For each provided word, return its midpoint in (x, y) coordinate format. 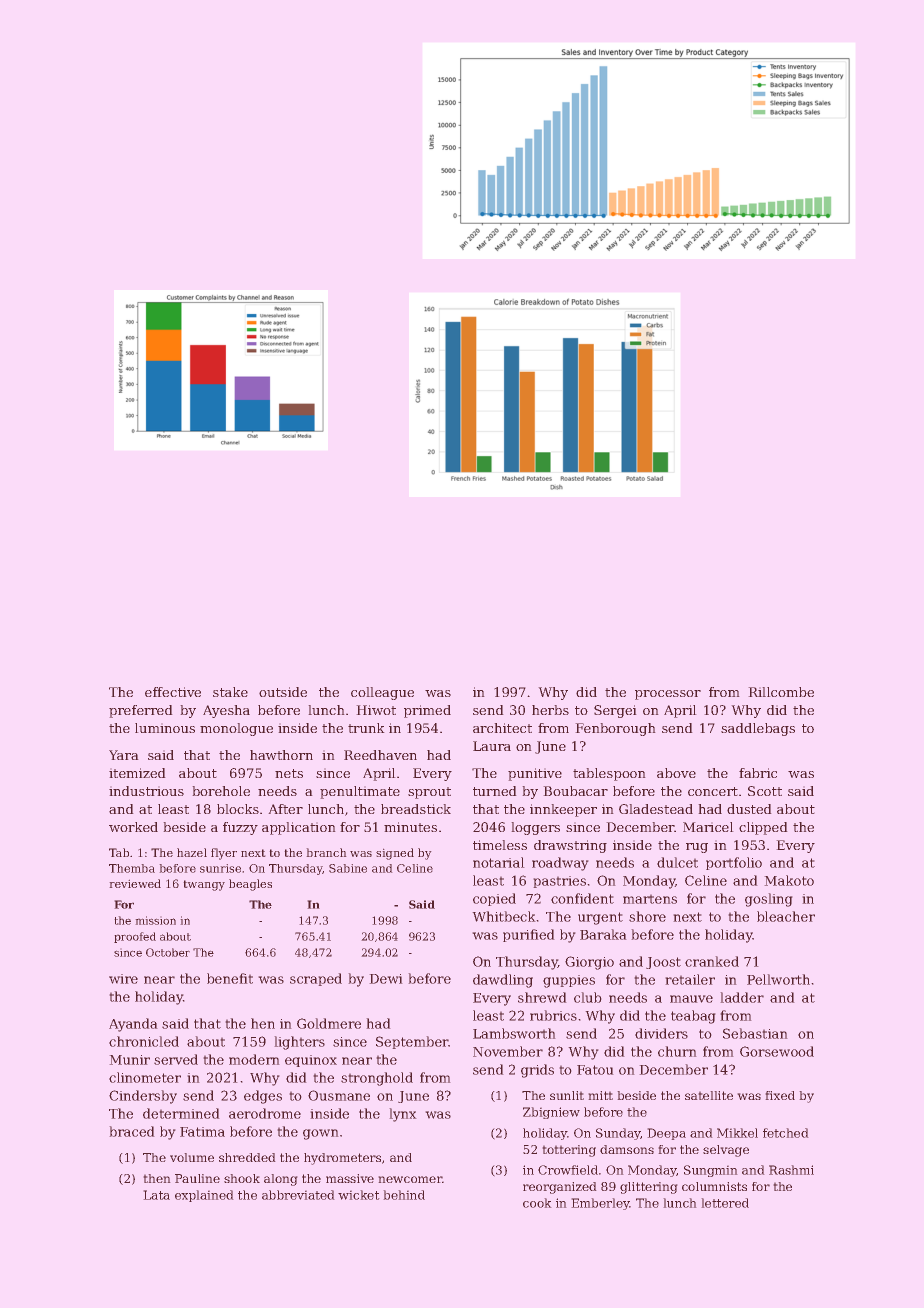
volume (192, 1157)
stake (230, 692)
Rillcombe (781, 692)
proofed (135, 937)
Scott (765, 791)
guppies (569, 981)
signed (395, 854)
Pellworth (778, 979)
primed (427, 711)
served (176, 1059)
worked (133, 827)
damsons (627, 1149)
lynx (403, 1115)
